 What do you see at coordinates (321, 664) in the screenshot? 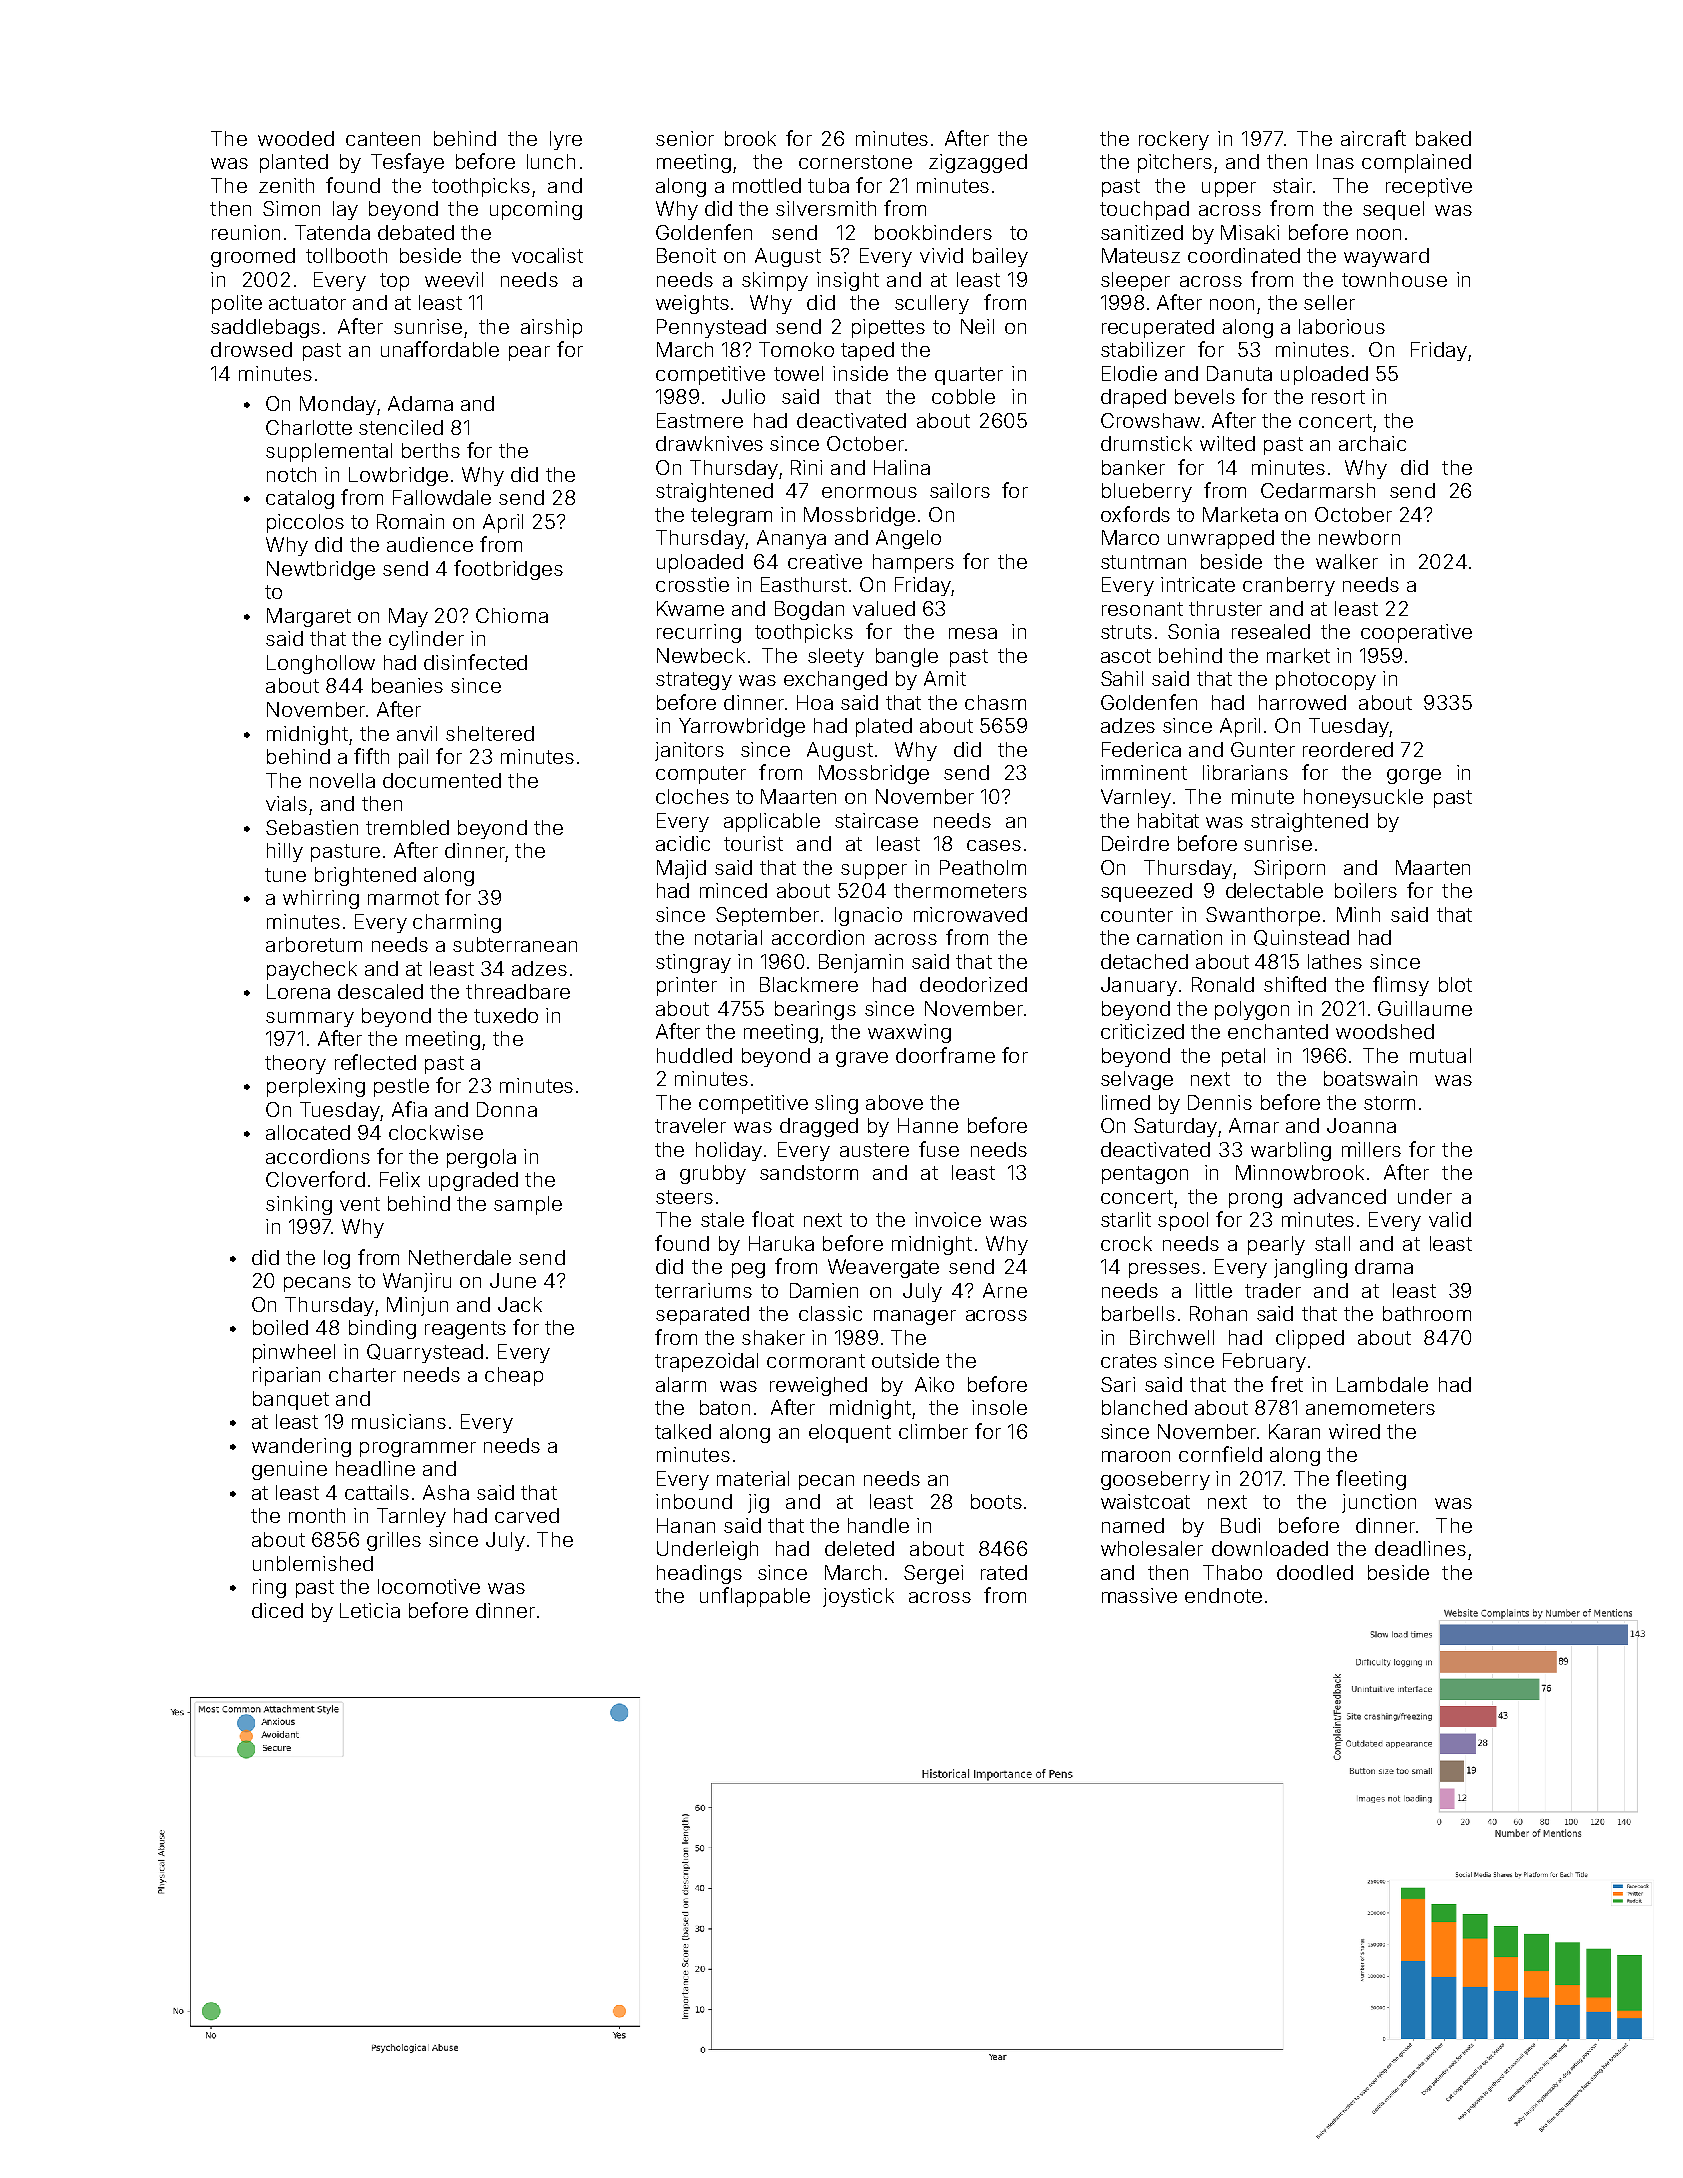
I see `Longhollow` at bounding box center [321, 664].
